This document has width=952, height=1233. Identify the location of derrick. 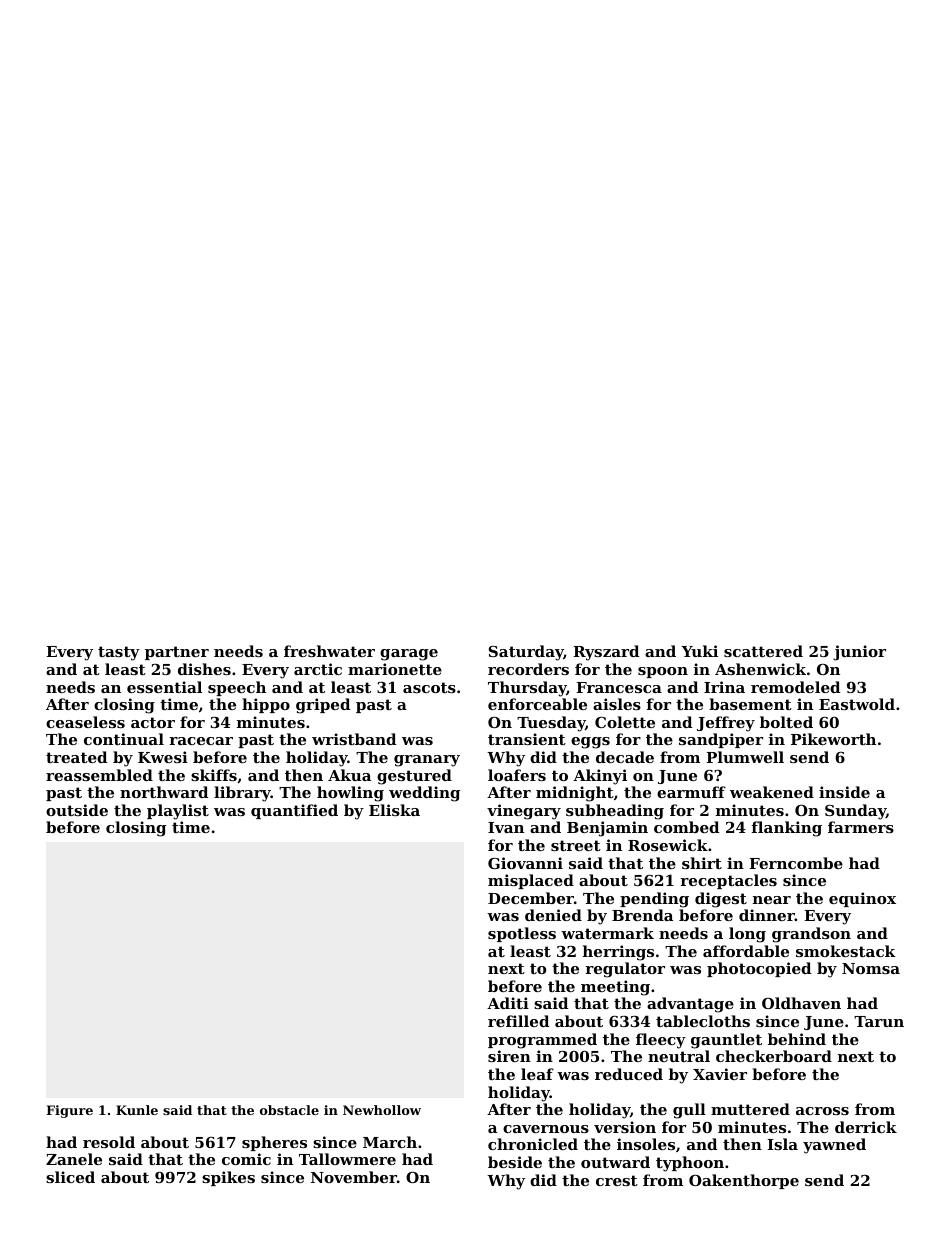
(866, 1127).
